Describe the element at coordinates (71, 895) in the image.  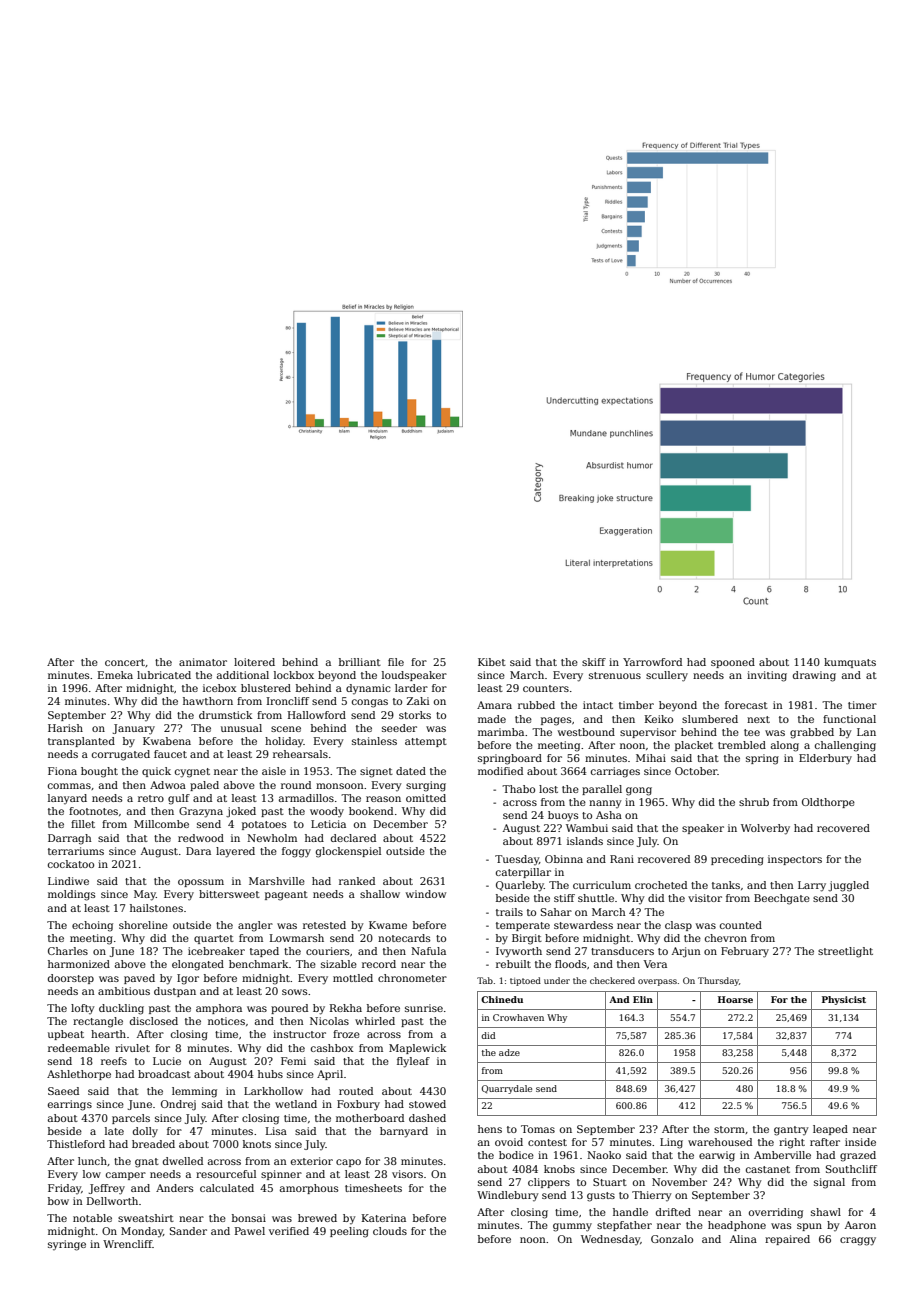
I see `moldings` at that location.
